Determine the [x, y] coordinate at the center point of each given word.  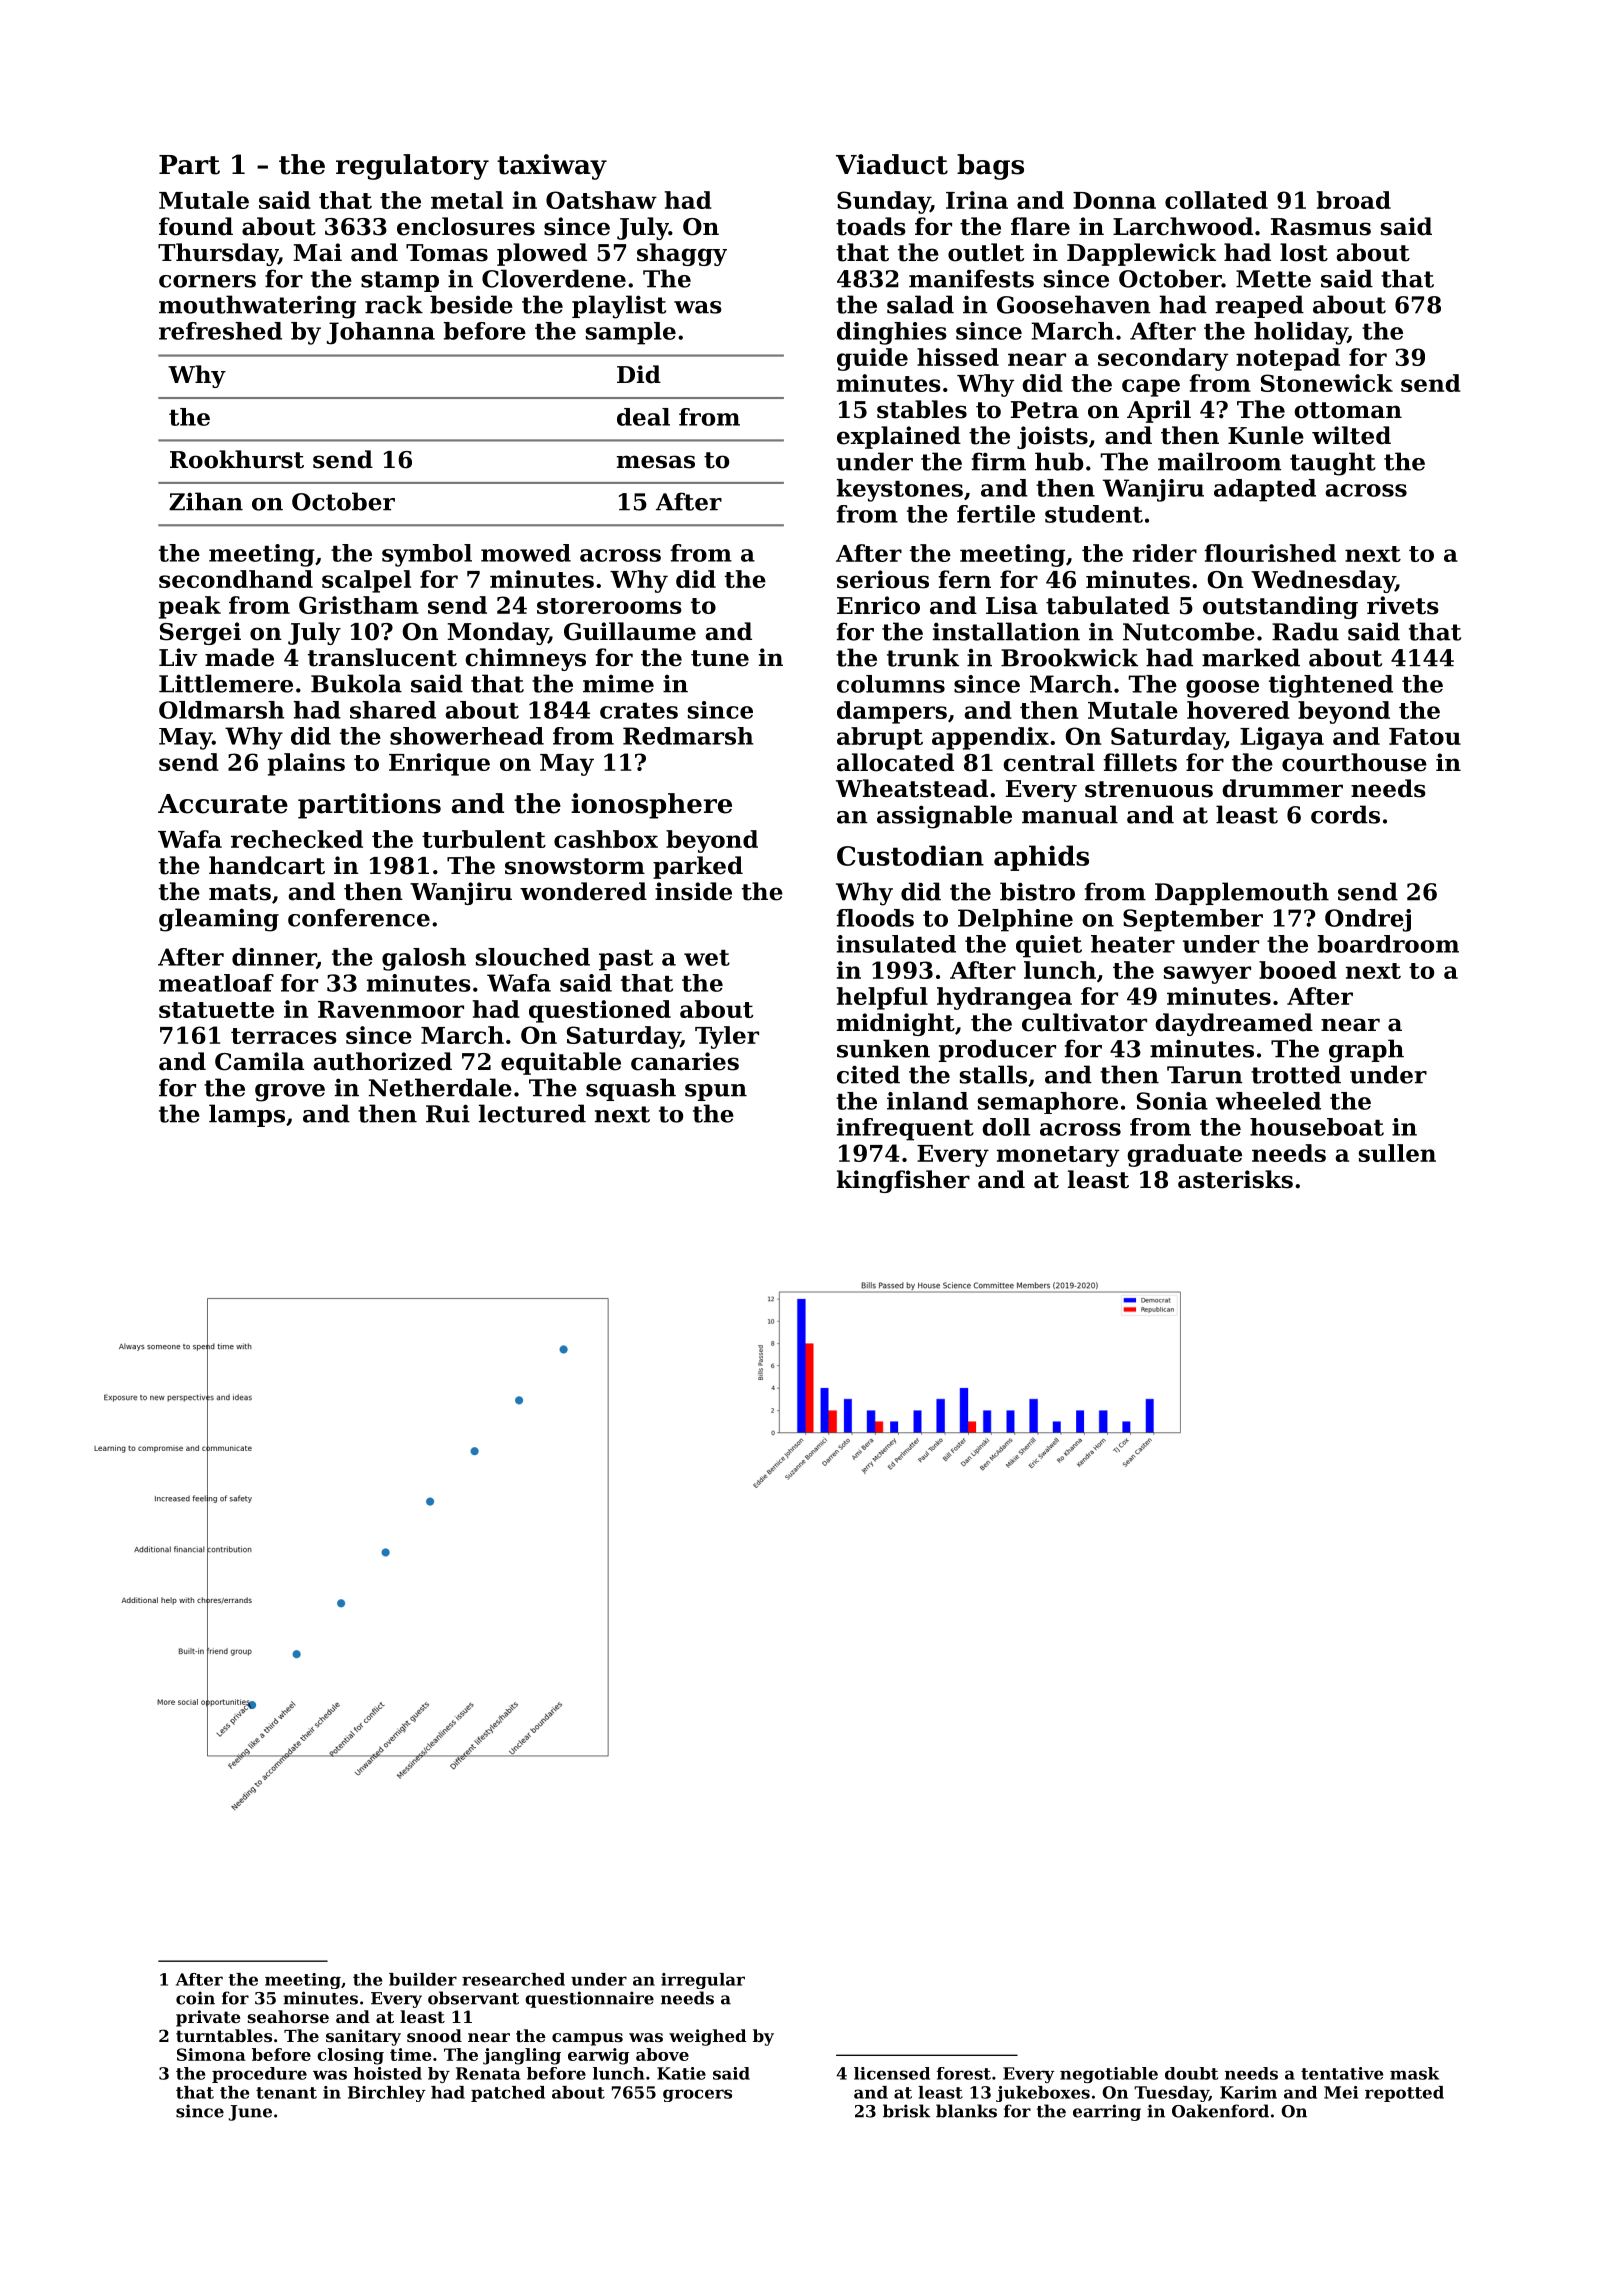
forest [964, 2073]
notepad [1288, 359]
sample [631, 333]
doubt [1191, 2073]
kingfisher [903, 1181]
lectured [532, 1113]
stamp [400, 281]
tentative [1342, 2073]
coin [195, 1998]
